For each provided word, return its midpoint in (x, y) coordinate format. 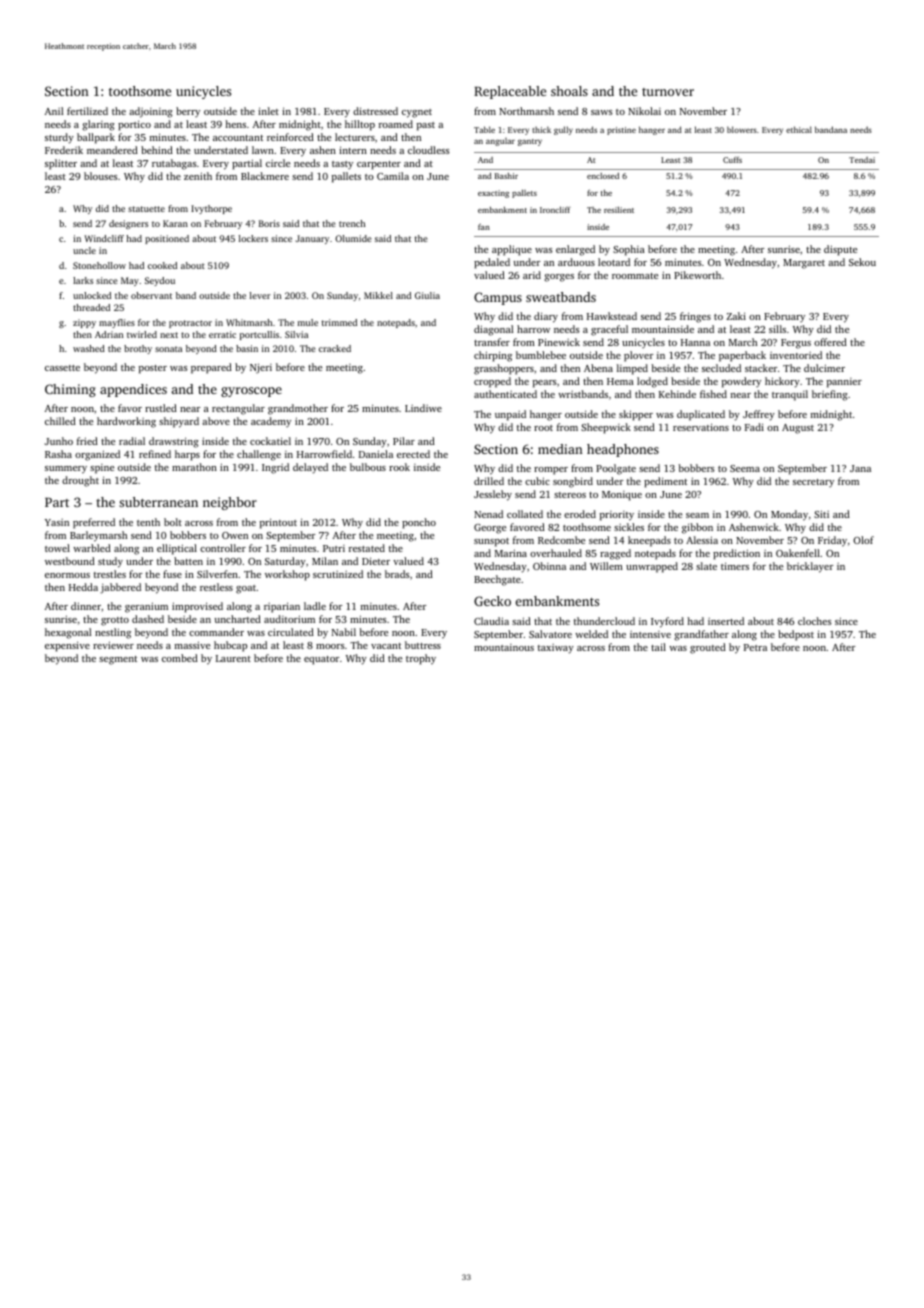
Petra (755, 647)
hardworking (126, 422)
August (798, 429)
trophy (421, 659)
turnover (668, 92)
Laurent (233, 658)
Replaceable (510, 92)
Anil (54, 111)
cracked (335, 348)
